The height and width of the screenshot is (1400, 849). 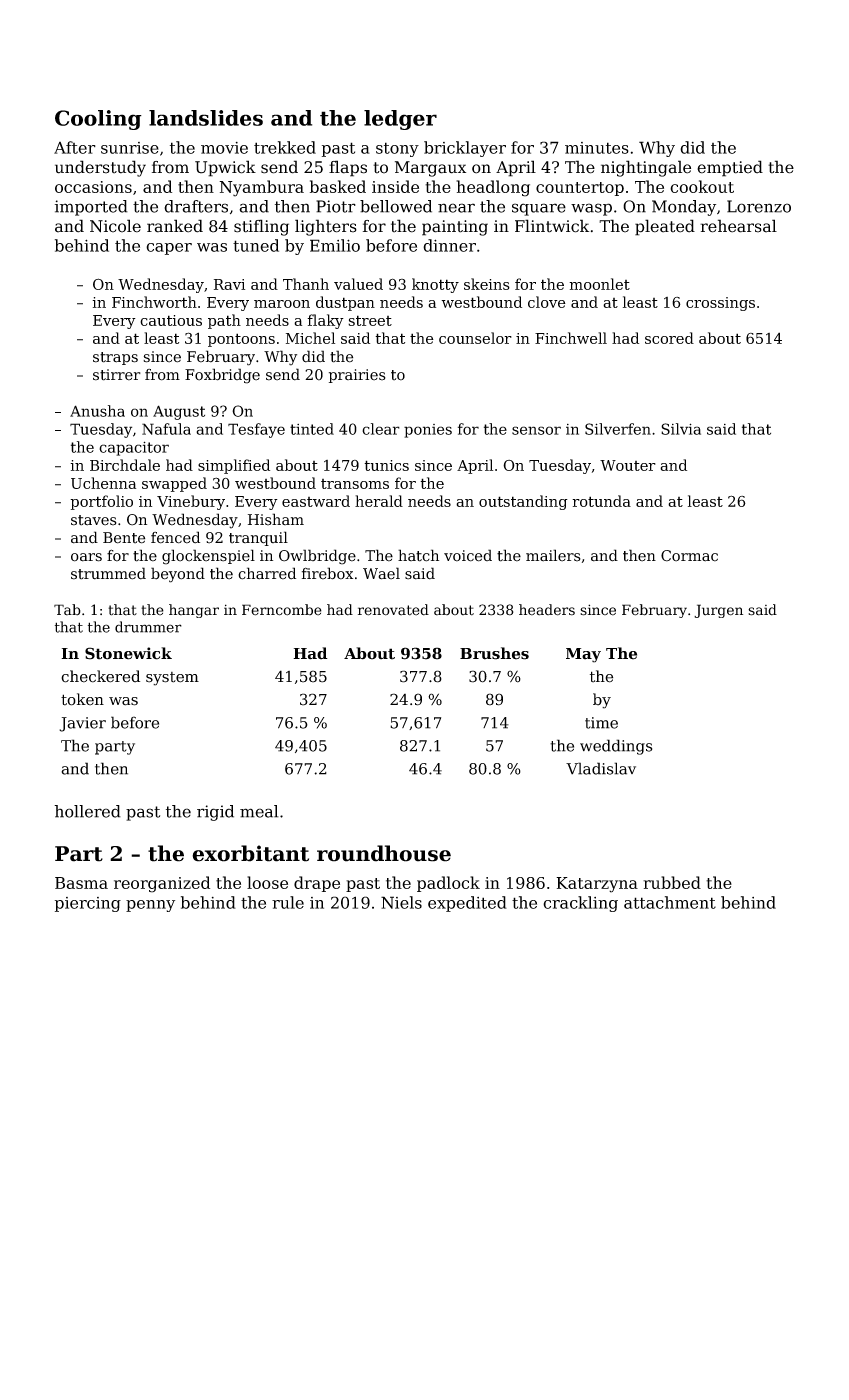 I want to click on inside, so click(x=395, y=186).
